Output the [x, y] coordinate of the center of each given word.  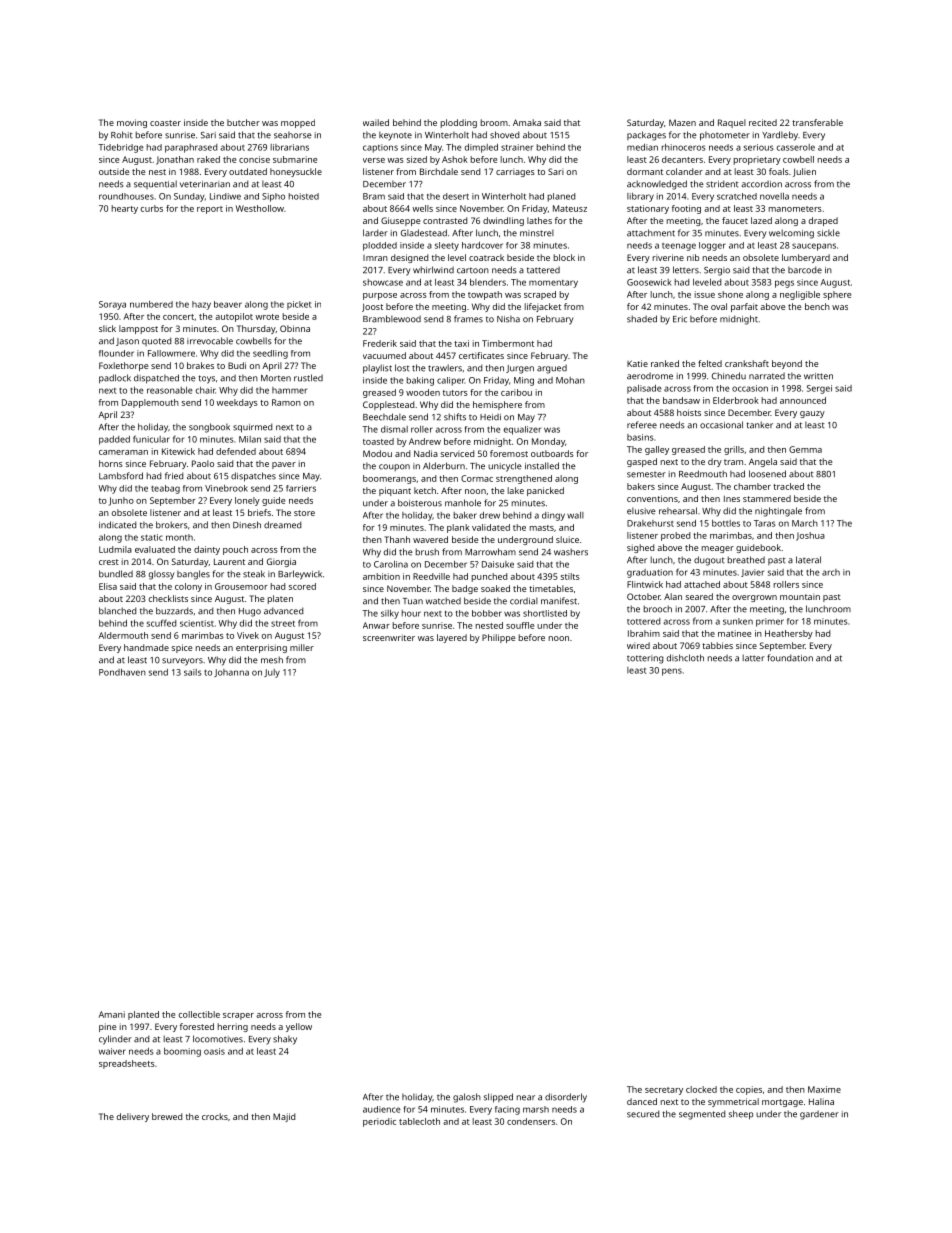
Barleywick [300, 575]
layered [452, 638]
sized [417, 159]
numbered [151, 304]
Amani [111, 1014]
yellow [299, 1027]
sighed [640, 548]
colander [684, 171]
